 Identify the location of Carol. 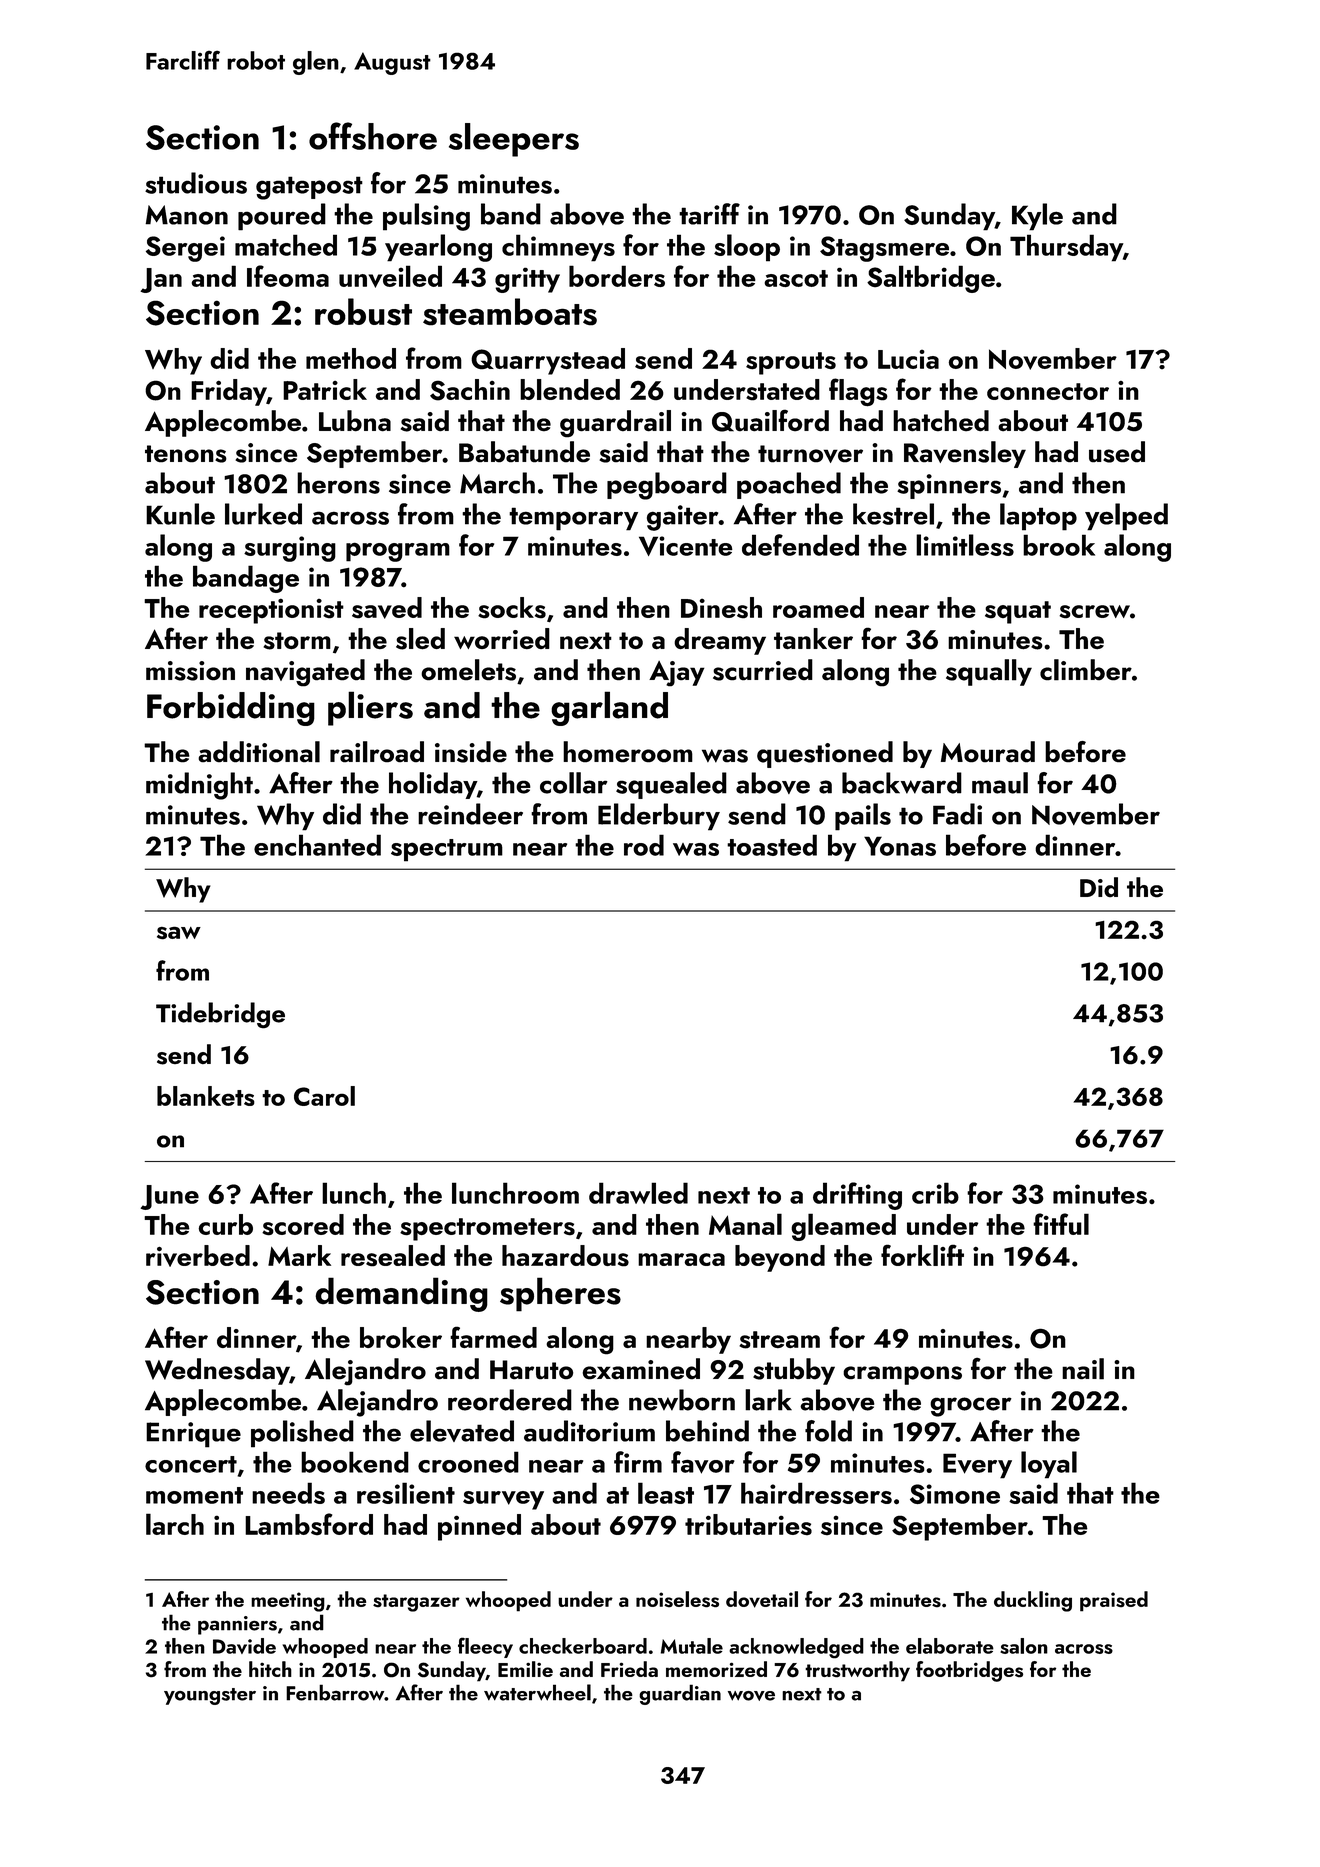
(324, 1096).
